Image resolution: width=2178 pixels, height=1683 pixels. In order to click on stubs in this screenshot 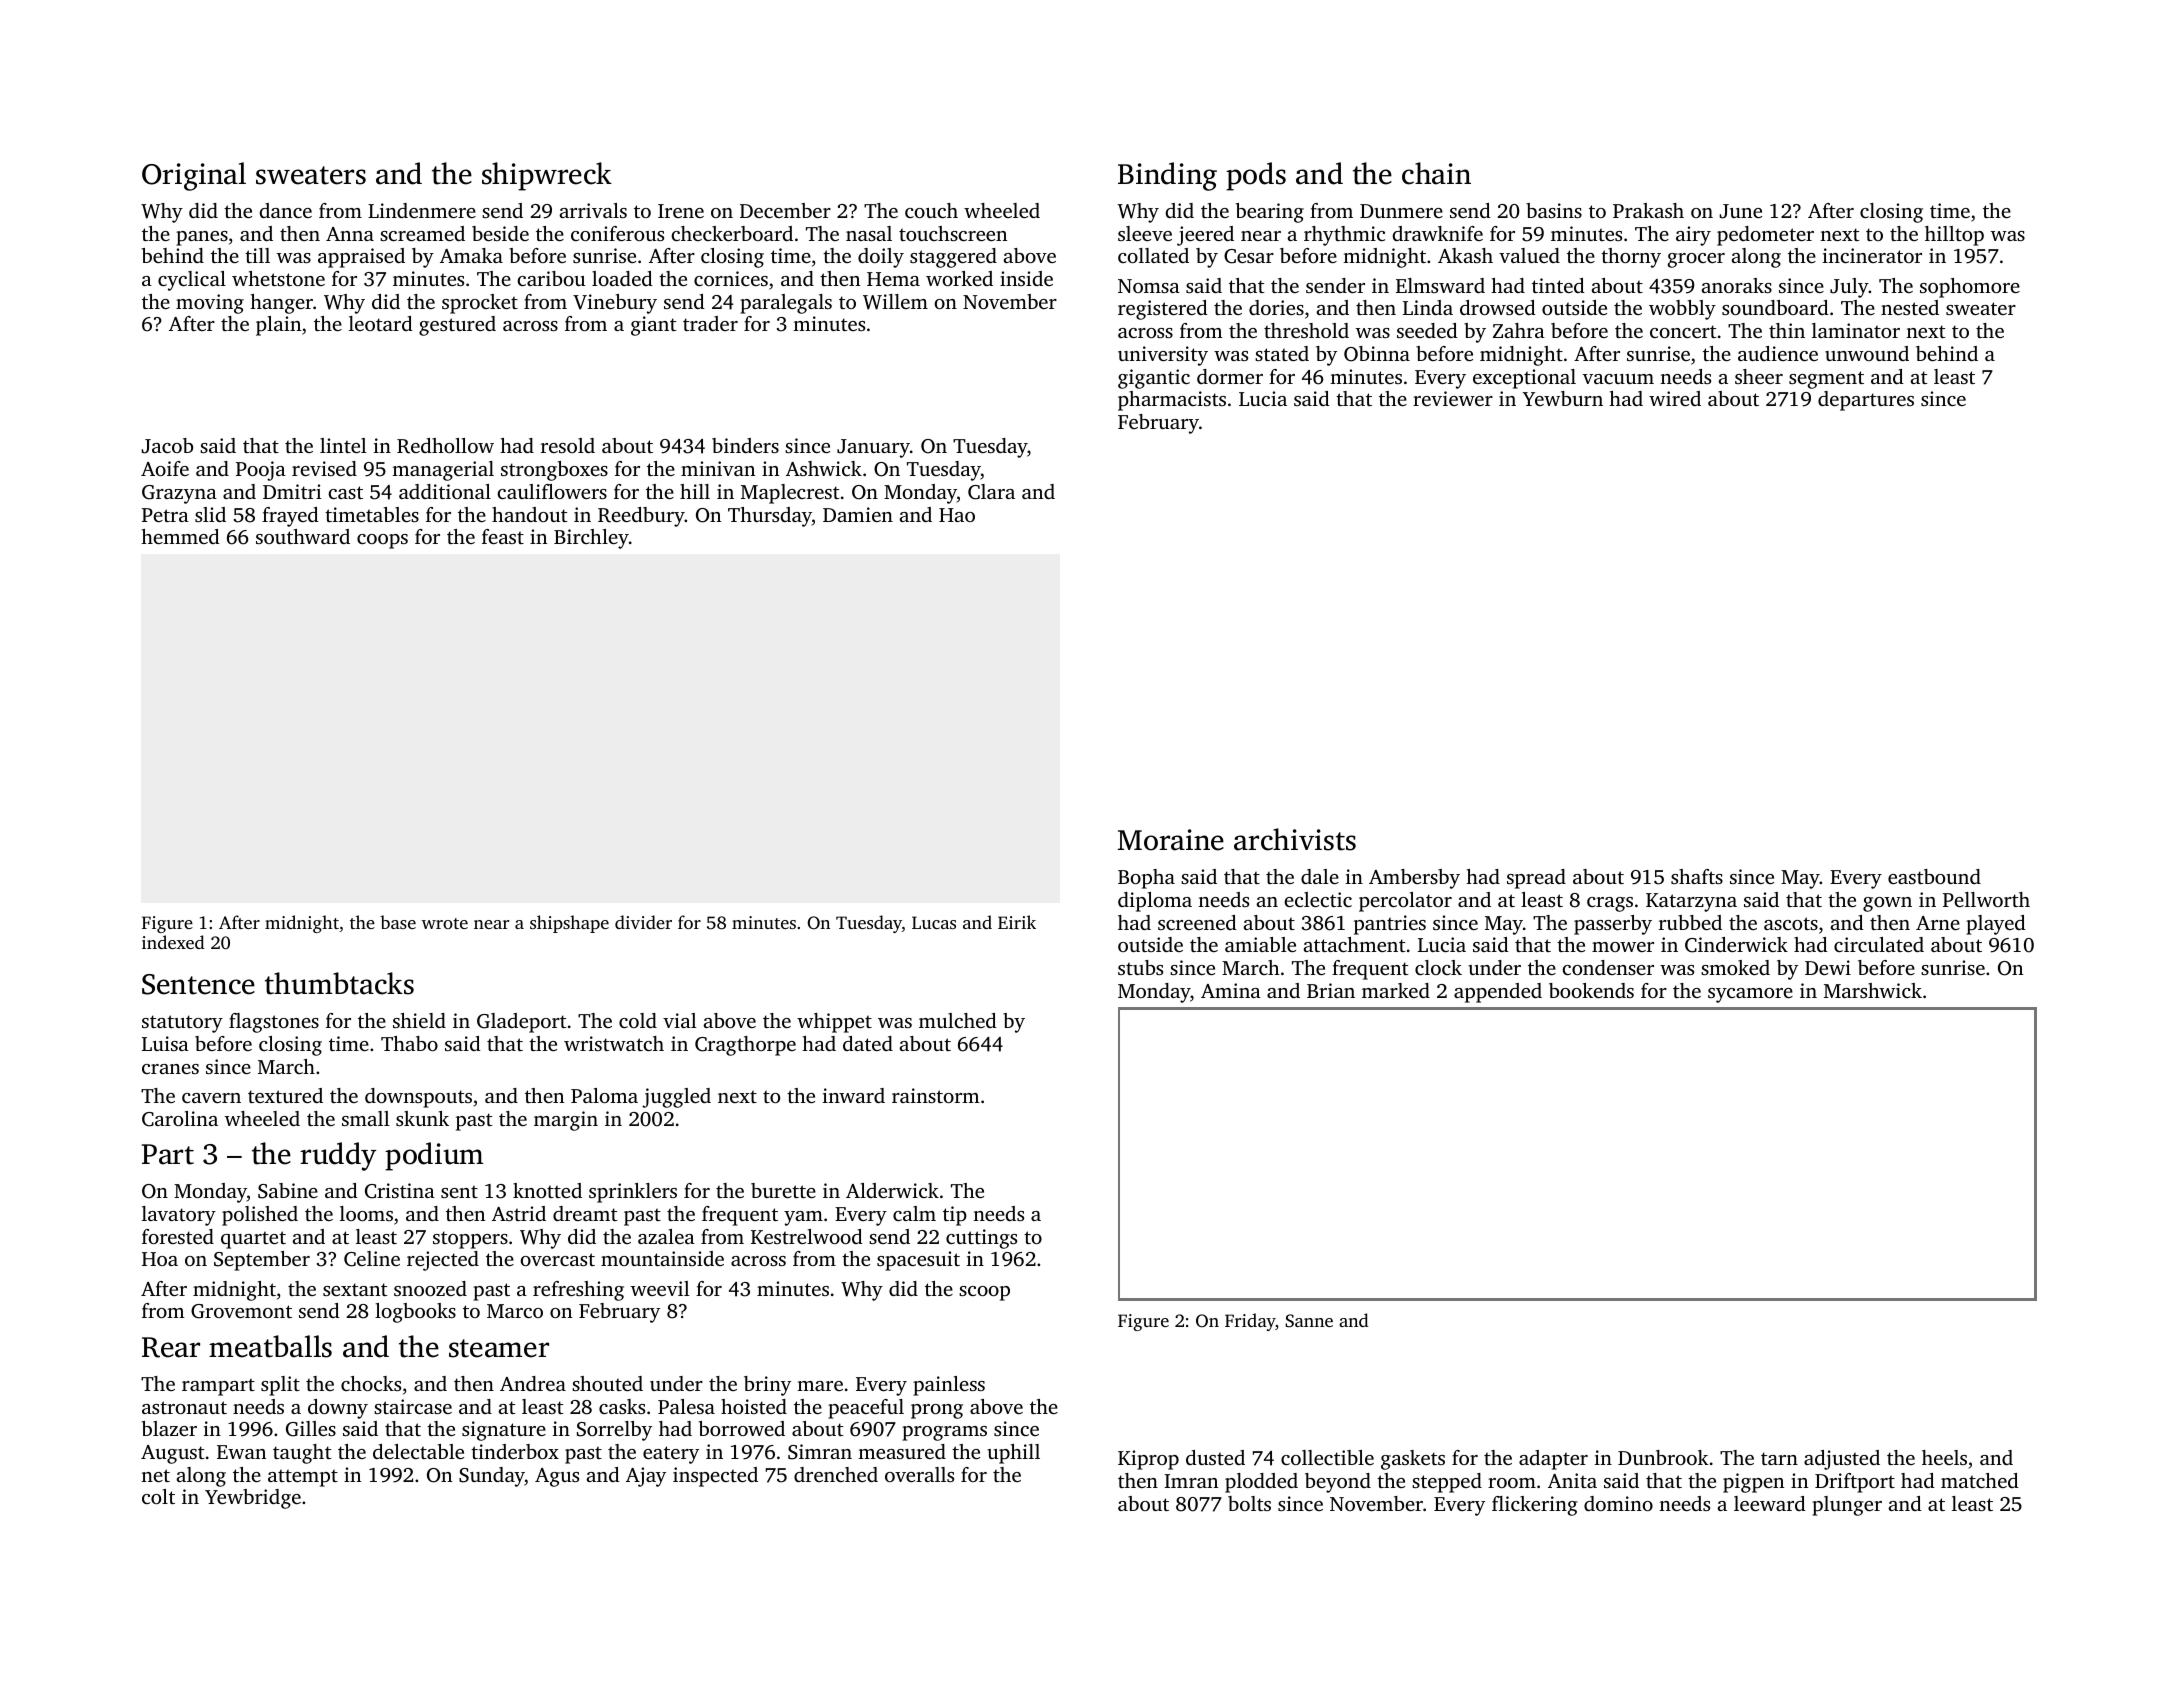, I will do `click(1140, 967)`.
